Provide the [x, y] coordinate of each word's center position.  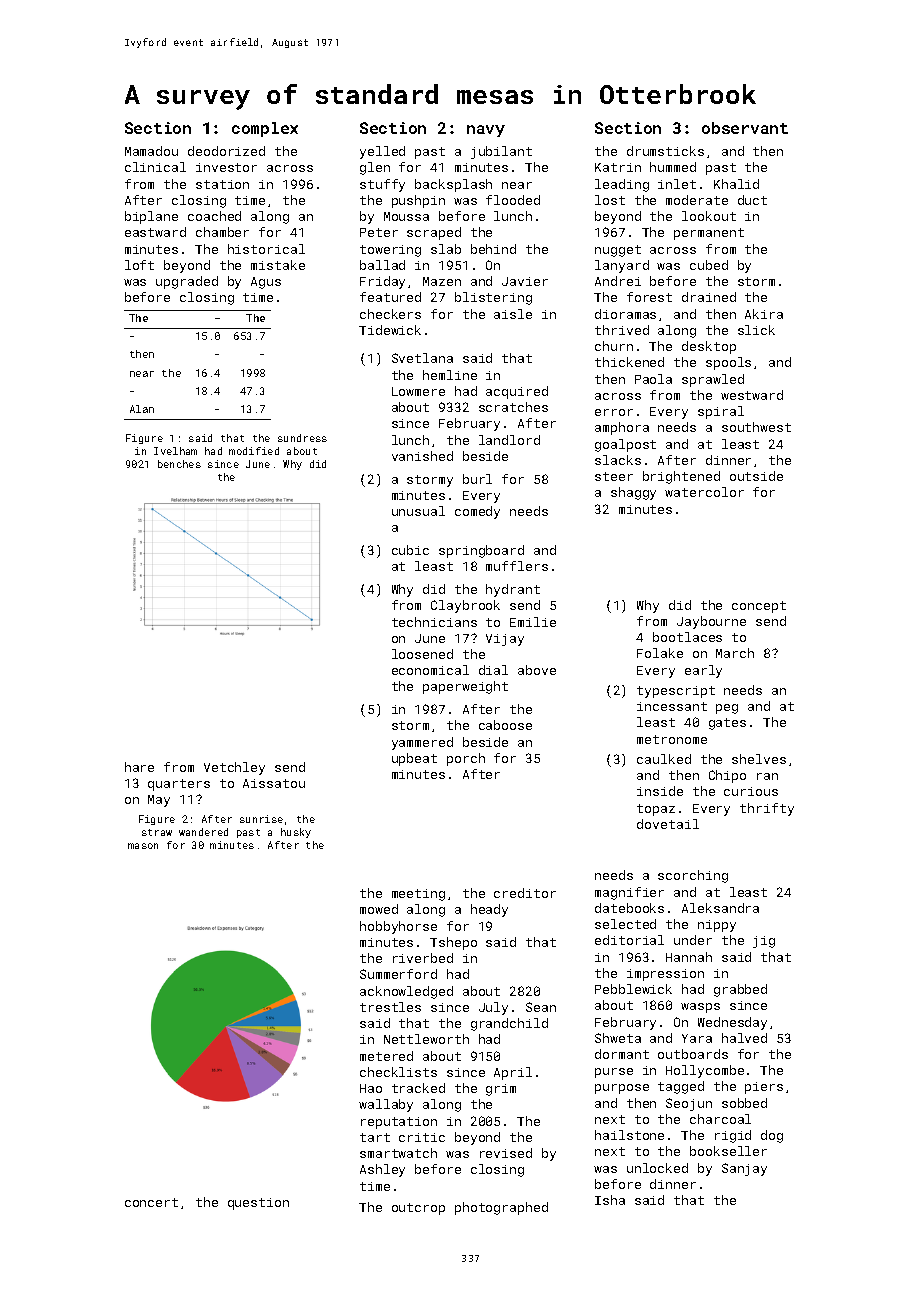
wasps [700, 1008]
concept [759, 607]
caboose [505, 725]
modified [254, 451]
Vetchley [234, 768]
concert [151, 1202]
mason [143, 846]
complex [265, 129]
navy [486, 131]
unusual [418, 511]
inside [660, 791]
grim [501, 1090]
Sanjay [744, 1169]
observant [745, 128]
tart [375, 1137]
